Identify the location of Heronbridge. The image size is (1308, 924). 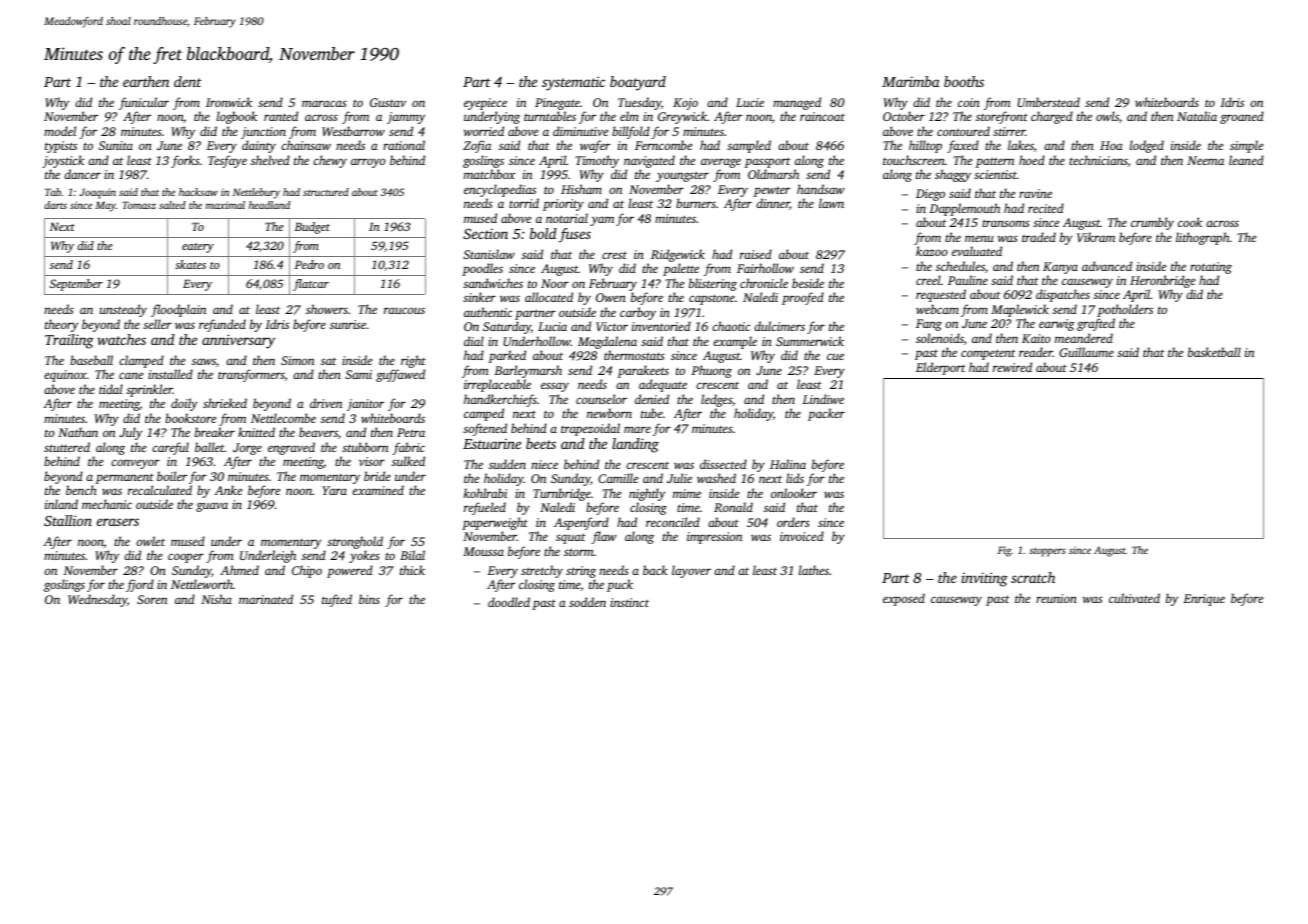
(1162, 281).
